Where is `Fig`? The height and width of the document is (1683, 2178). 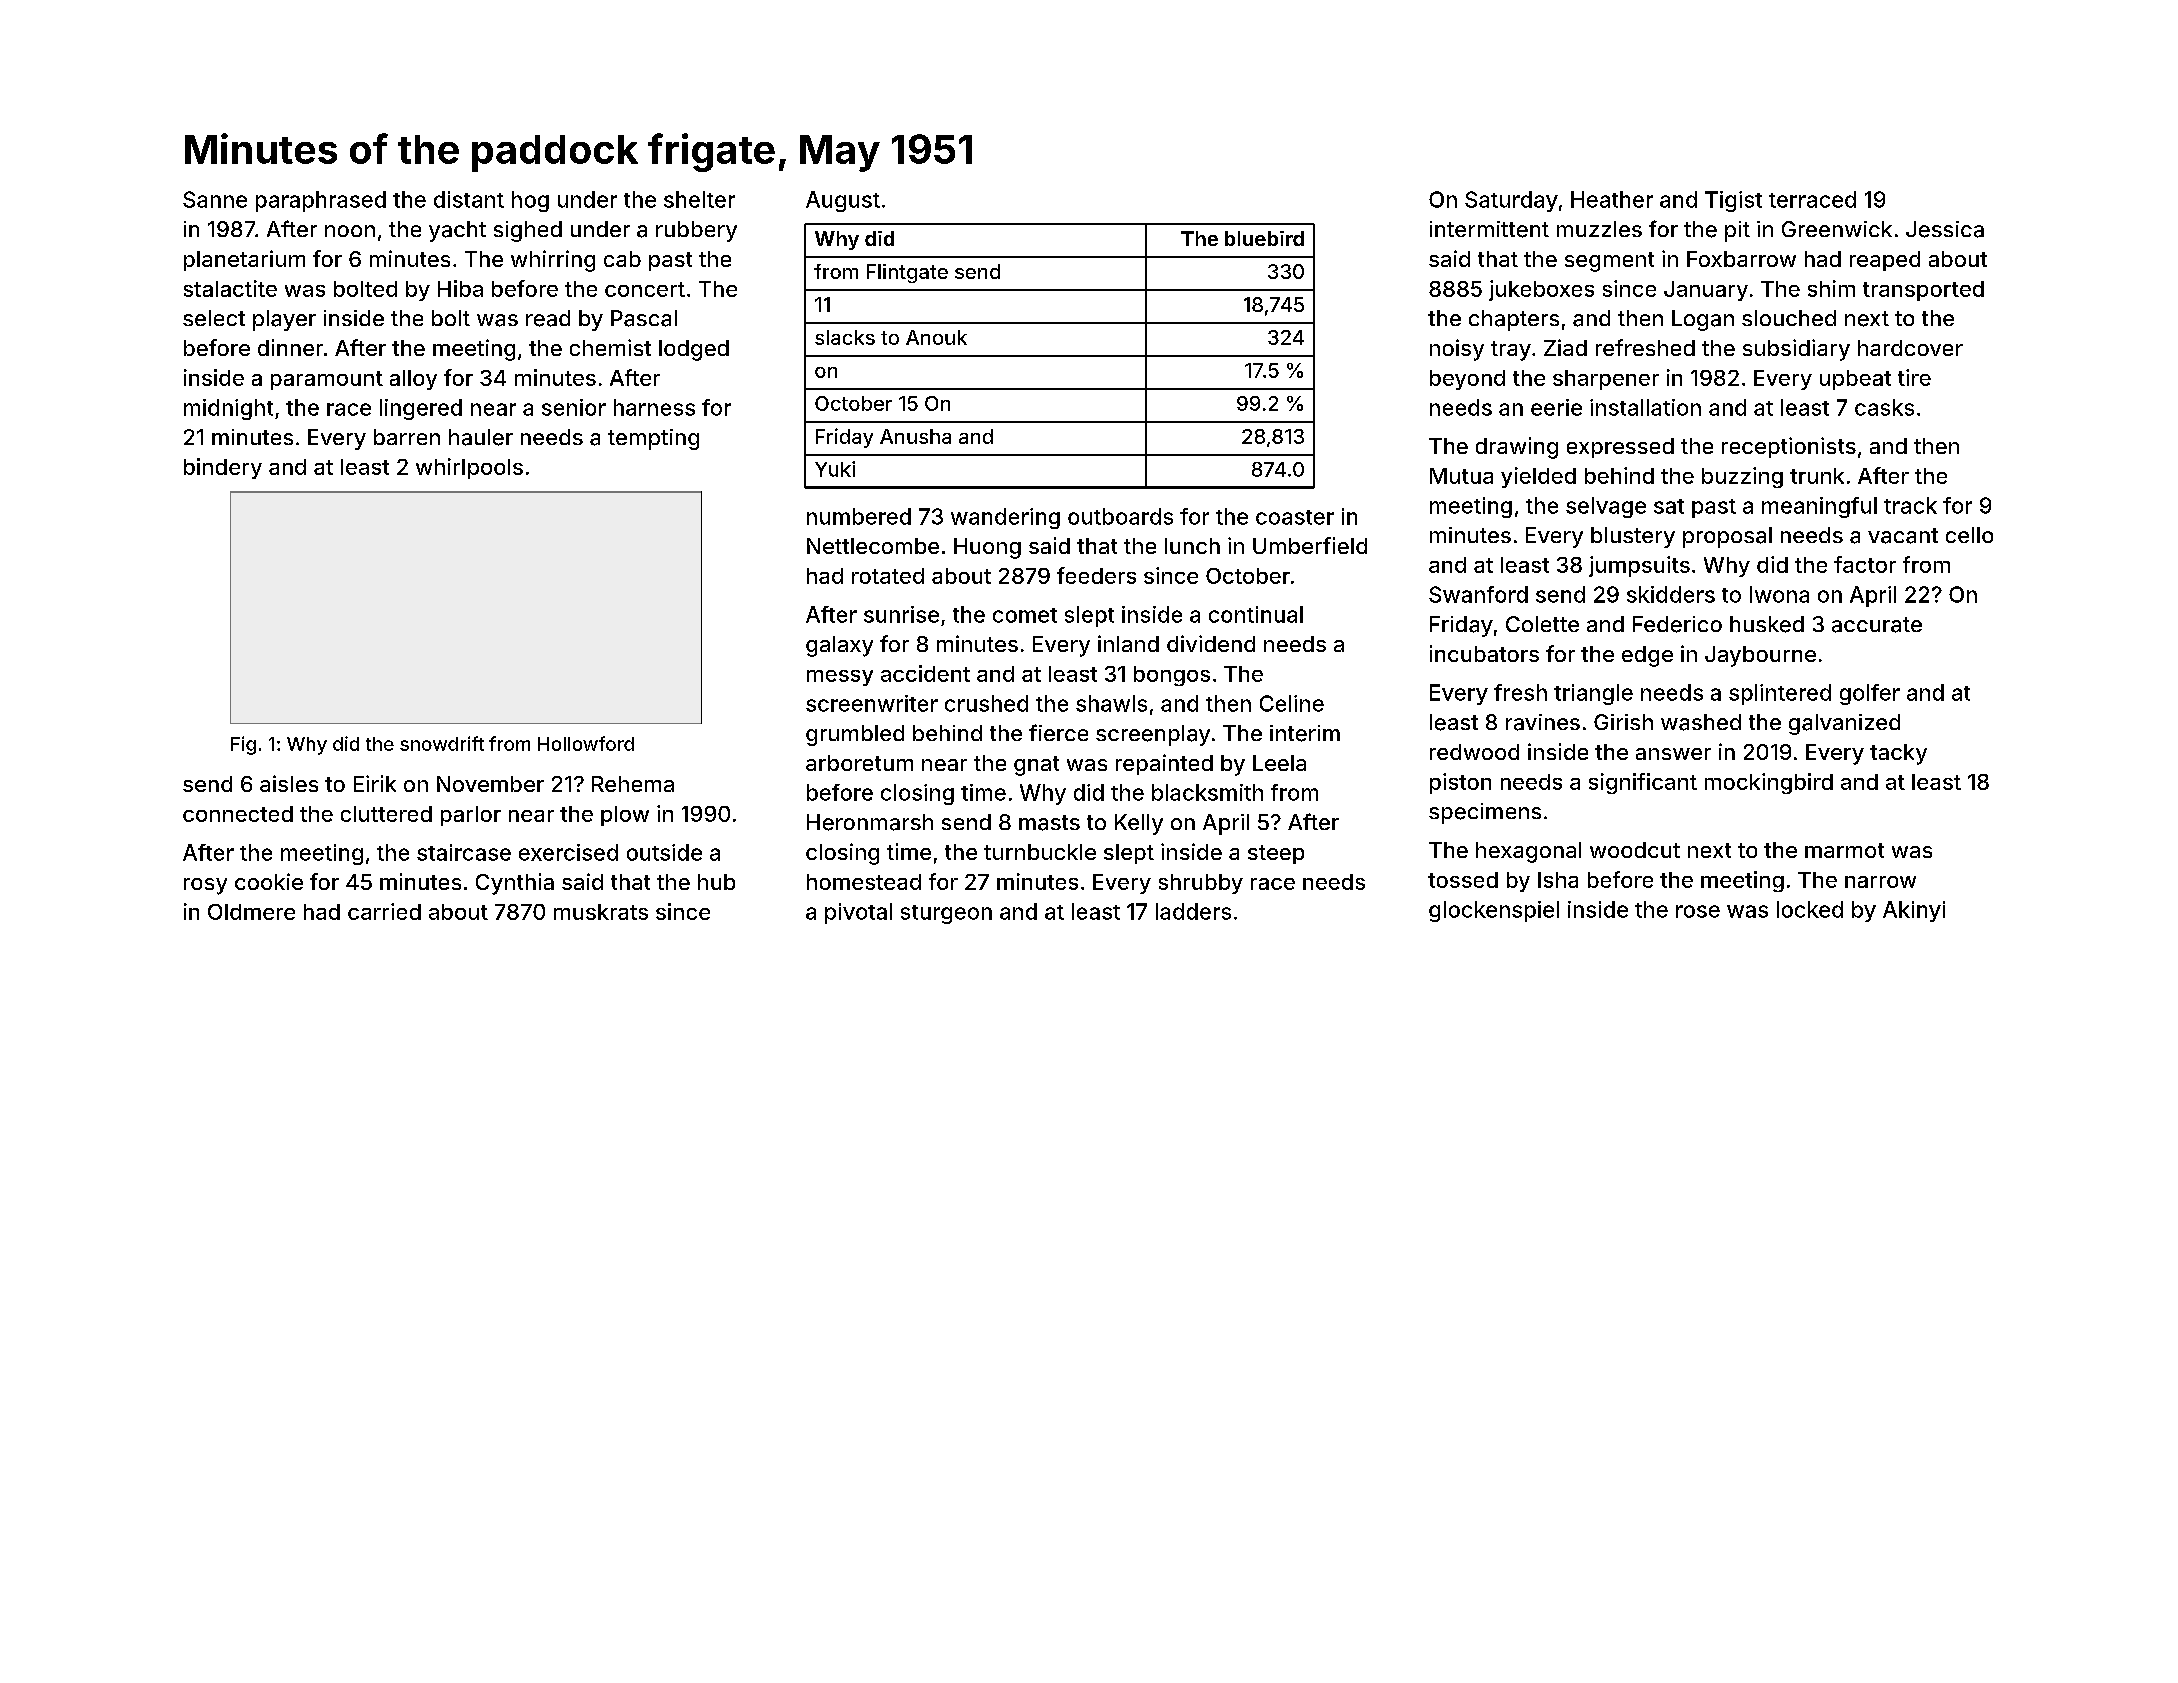 Fig is located at coordinates (243, 745).
